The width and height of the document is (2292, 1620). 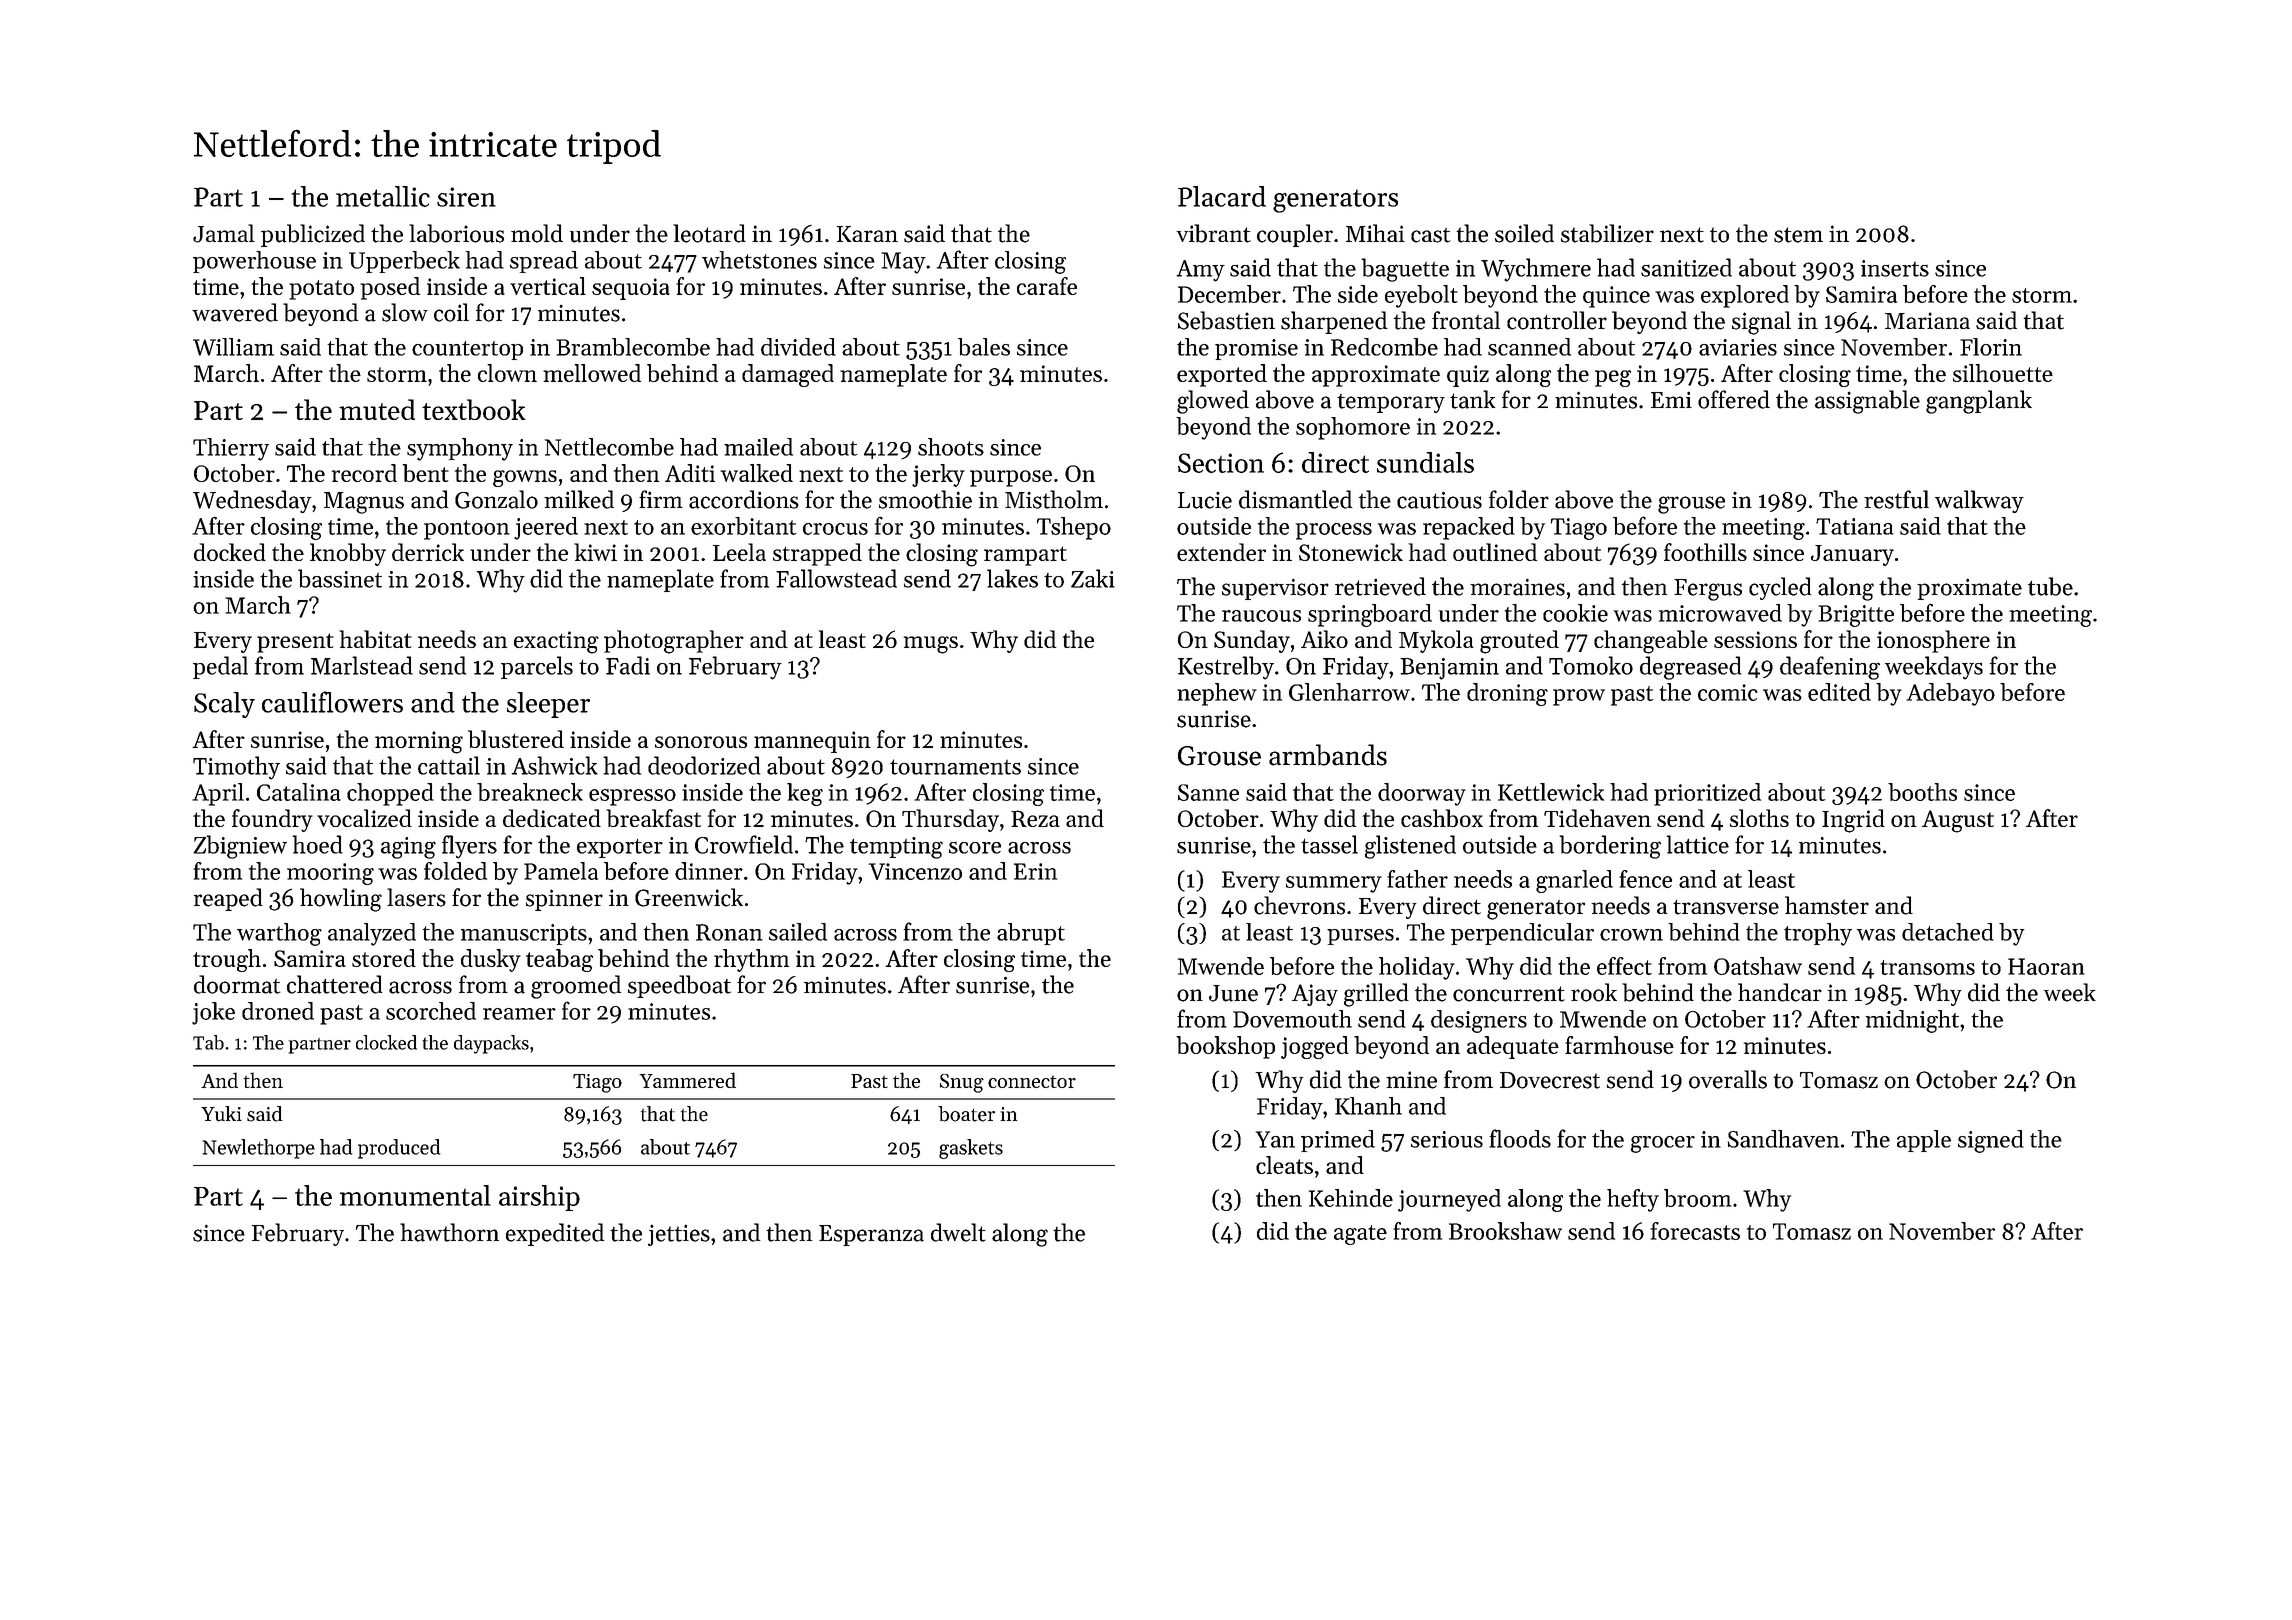 I want to click on inserts, so click(x=1895, y=268).
